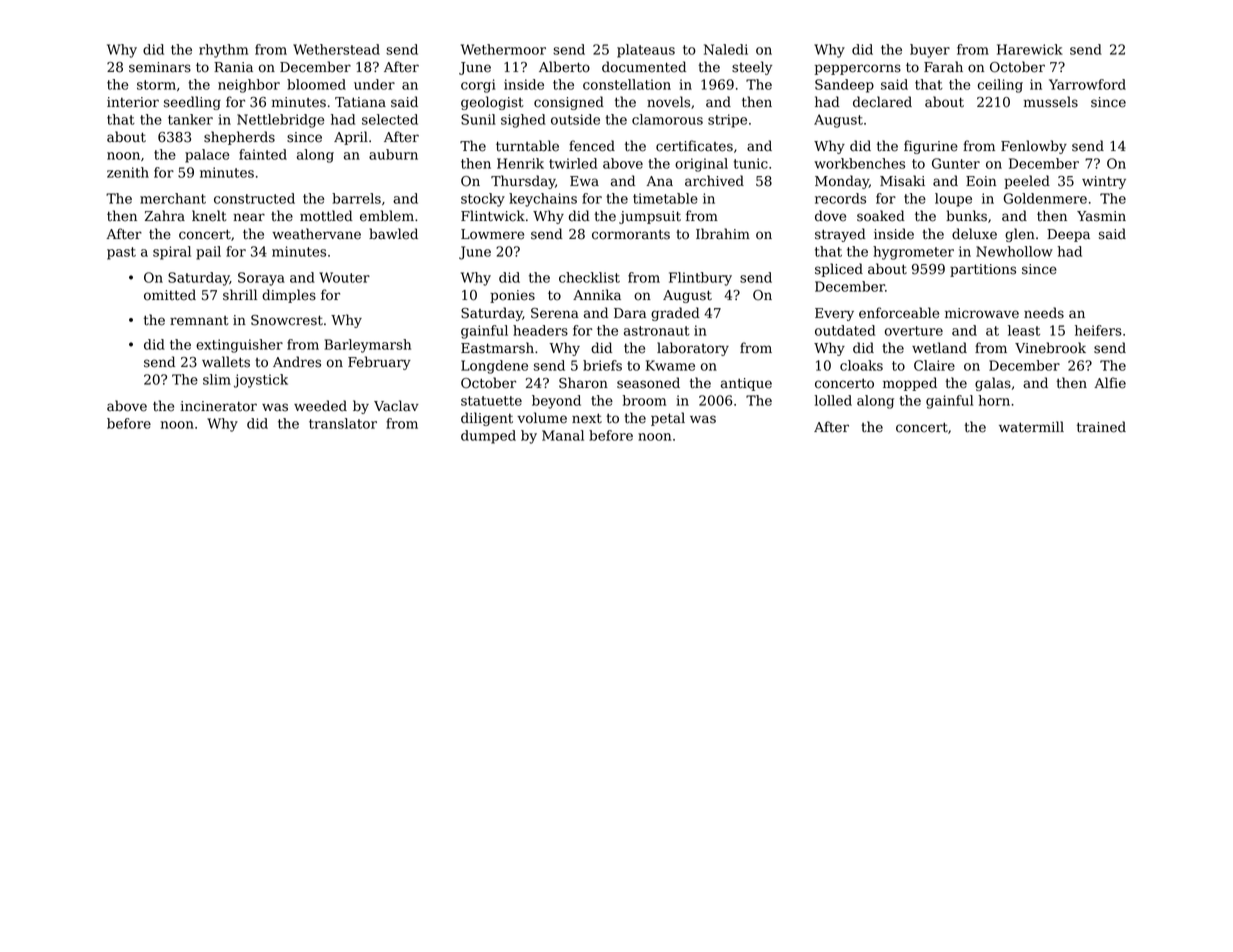  Describe the element at coordinates (523, 182) in the screenshot. I see `Thursday` at that location.
